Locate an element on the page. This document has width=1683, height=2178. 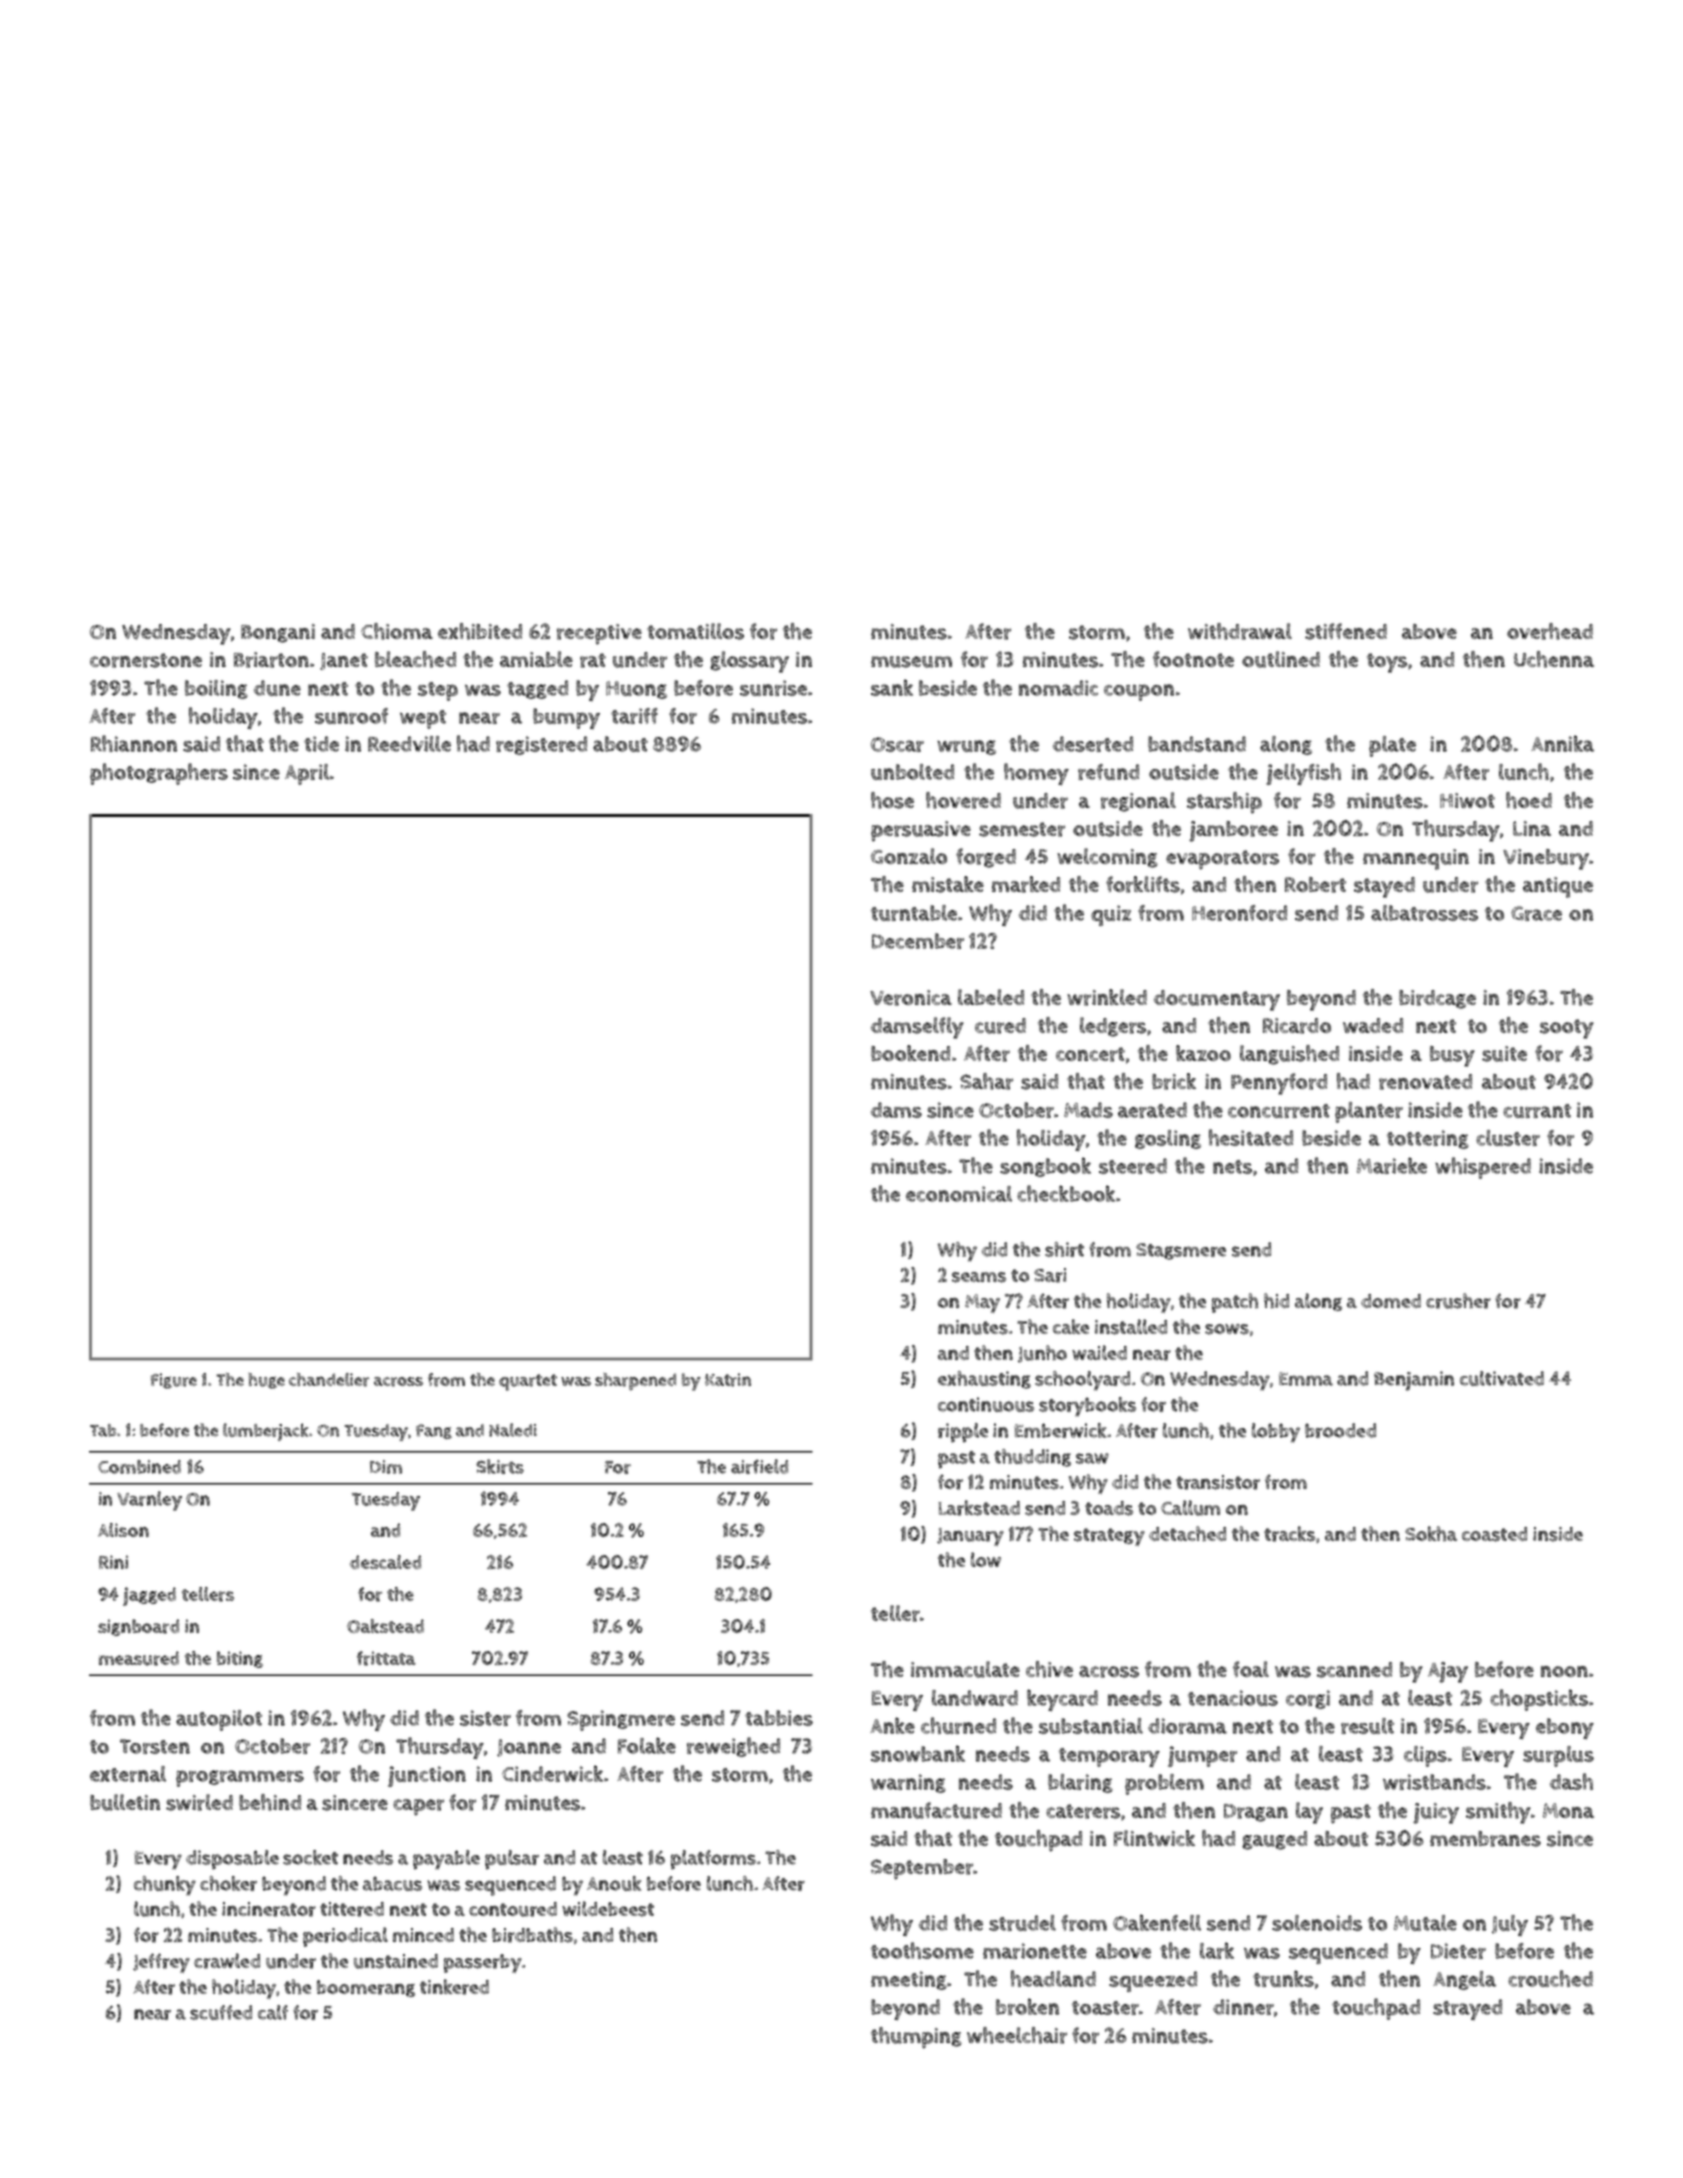
mannequin is located at coordinates (1416, 859).
